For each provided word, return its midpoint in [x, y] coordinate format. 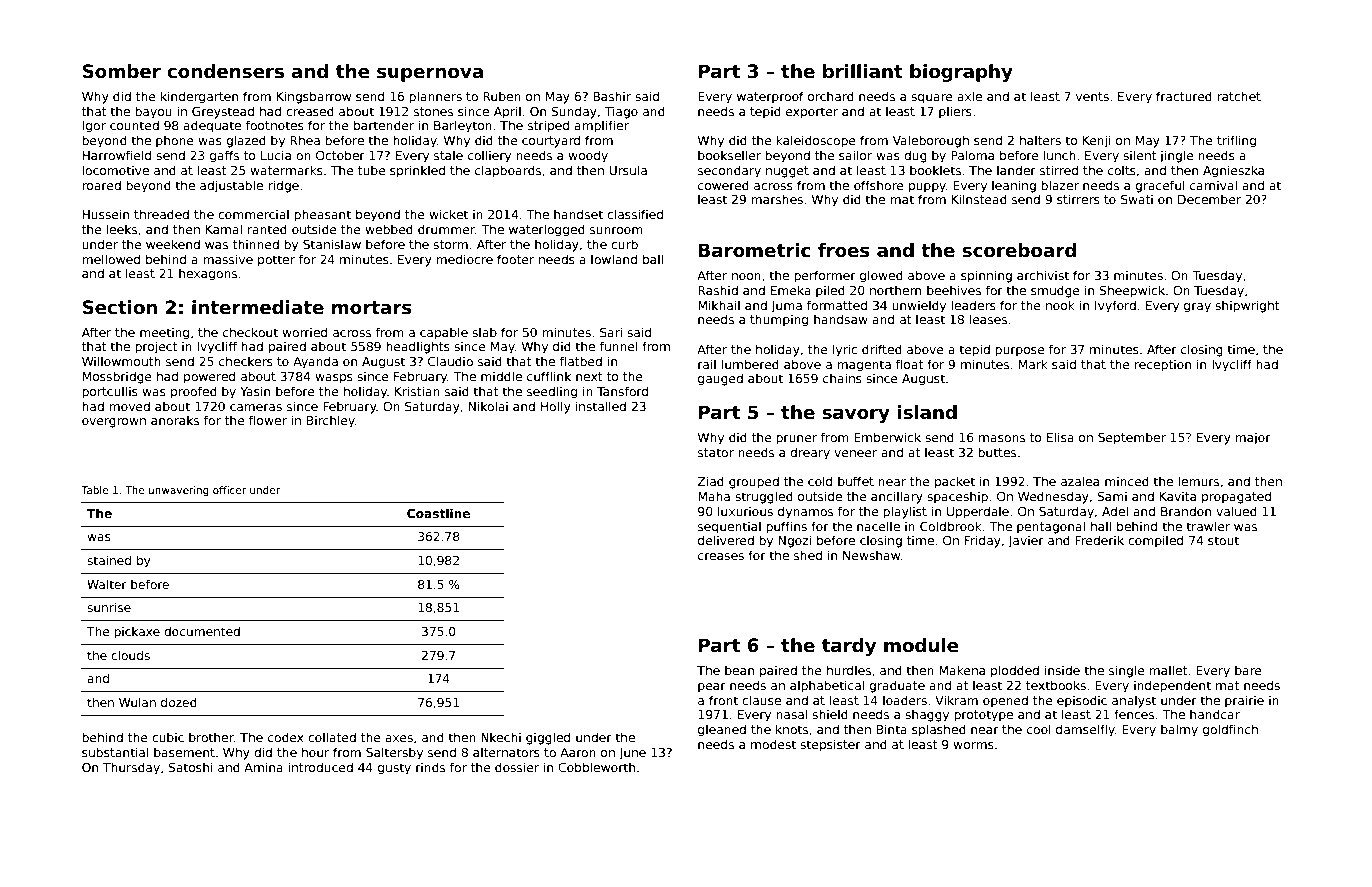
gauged [720, 379]
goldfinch [1230, 730]
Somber [122, 71]
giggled [548, 738]
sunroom [616, 230]
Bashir [612, 96]
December [1209, 199]
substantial [115, 752]
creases [721, 556]
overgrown [114, 423]
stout [1223, 540]
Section [120, 307]
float [910, 364]
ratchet [1239, 96]
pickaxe [137, 633]
